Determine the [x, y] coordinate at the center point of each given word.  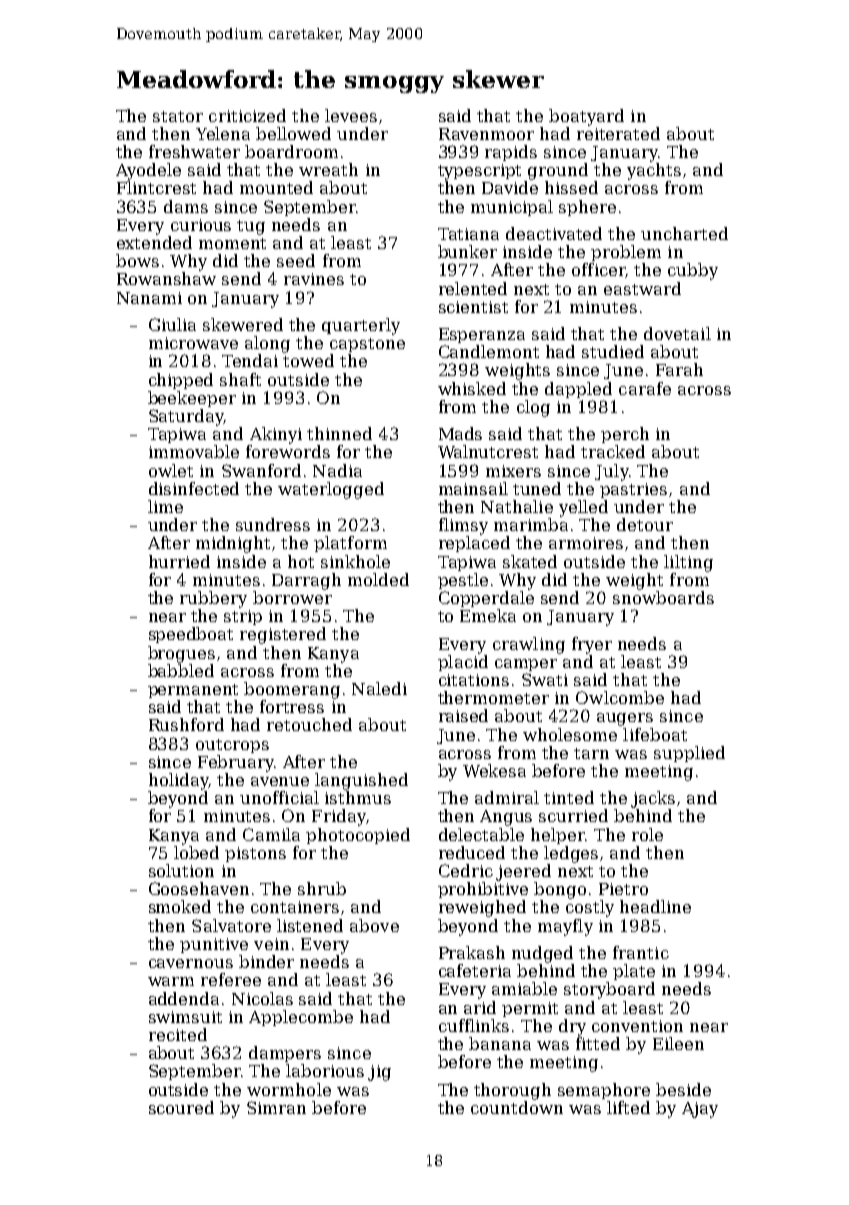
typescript [479, 172]
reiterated [618, 133]
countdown [517, 1107]
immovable [194, 451]
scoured [181, 1107]
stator [178, 116]
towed [308, 360]
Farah [679, 369]
